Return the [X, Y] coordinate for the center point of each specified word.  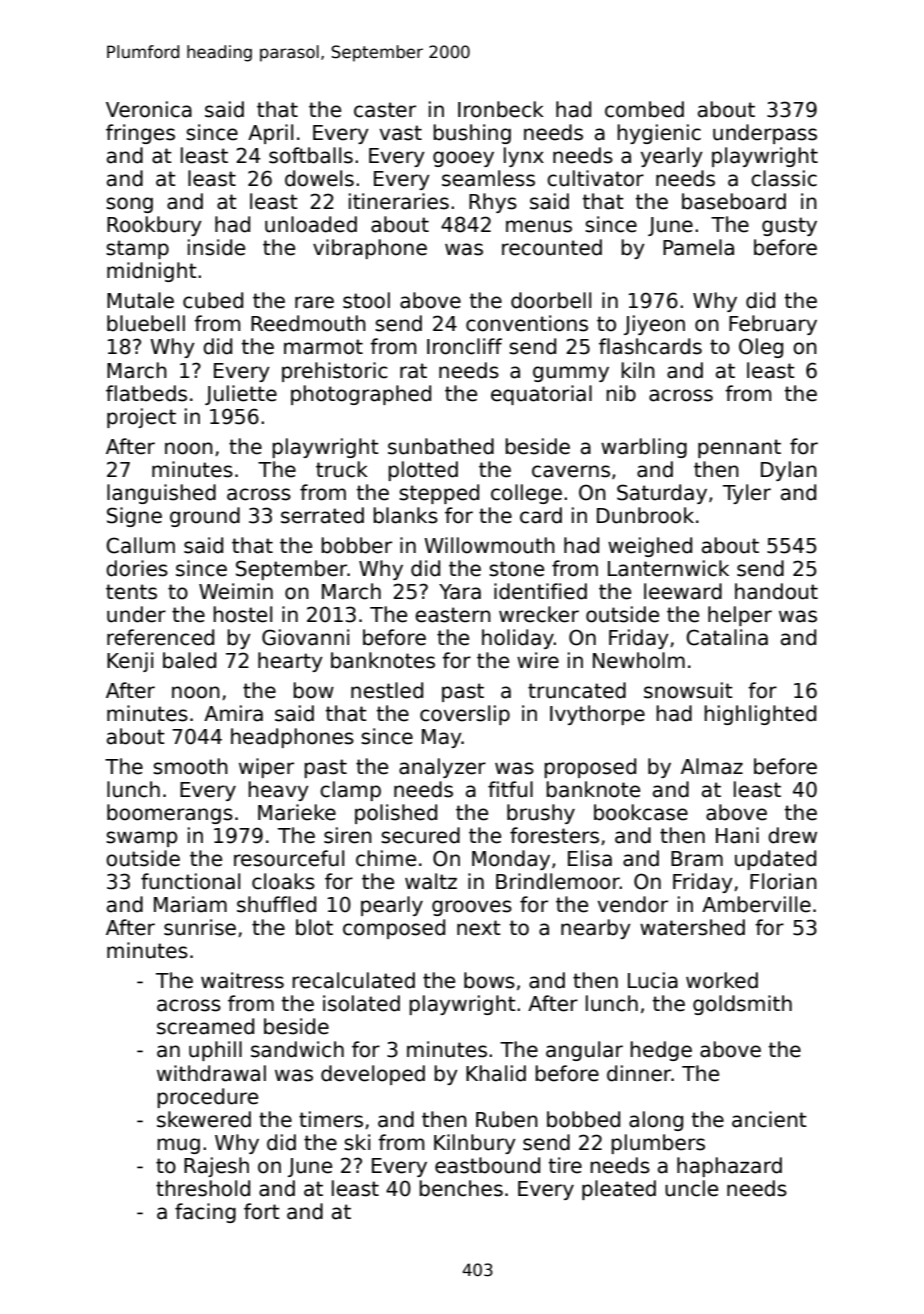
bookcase [641, 812]
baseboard [734, 201]
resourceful [289, 858]
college [526, 494]
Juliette [241, 395]
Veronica [149, 109]
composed [394, 929]
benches [461, 1188]
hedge [661, 1051]
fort [262, 1211]
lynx [524, 157]
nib [621, 393]
